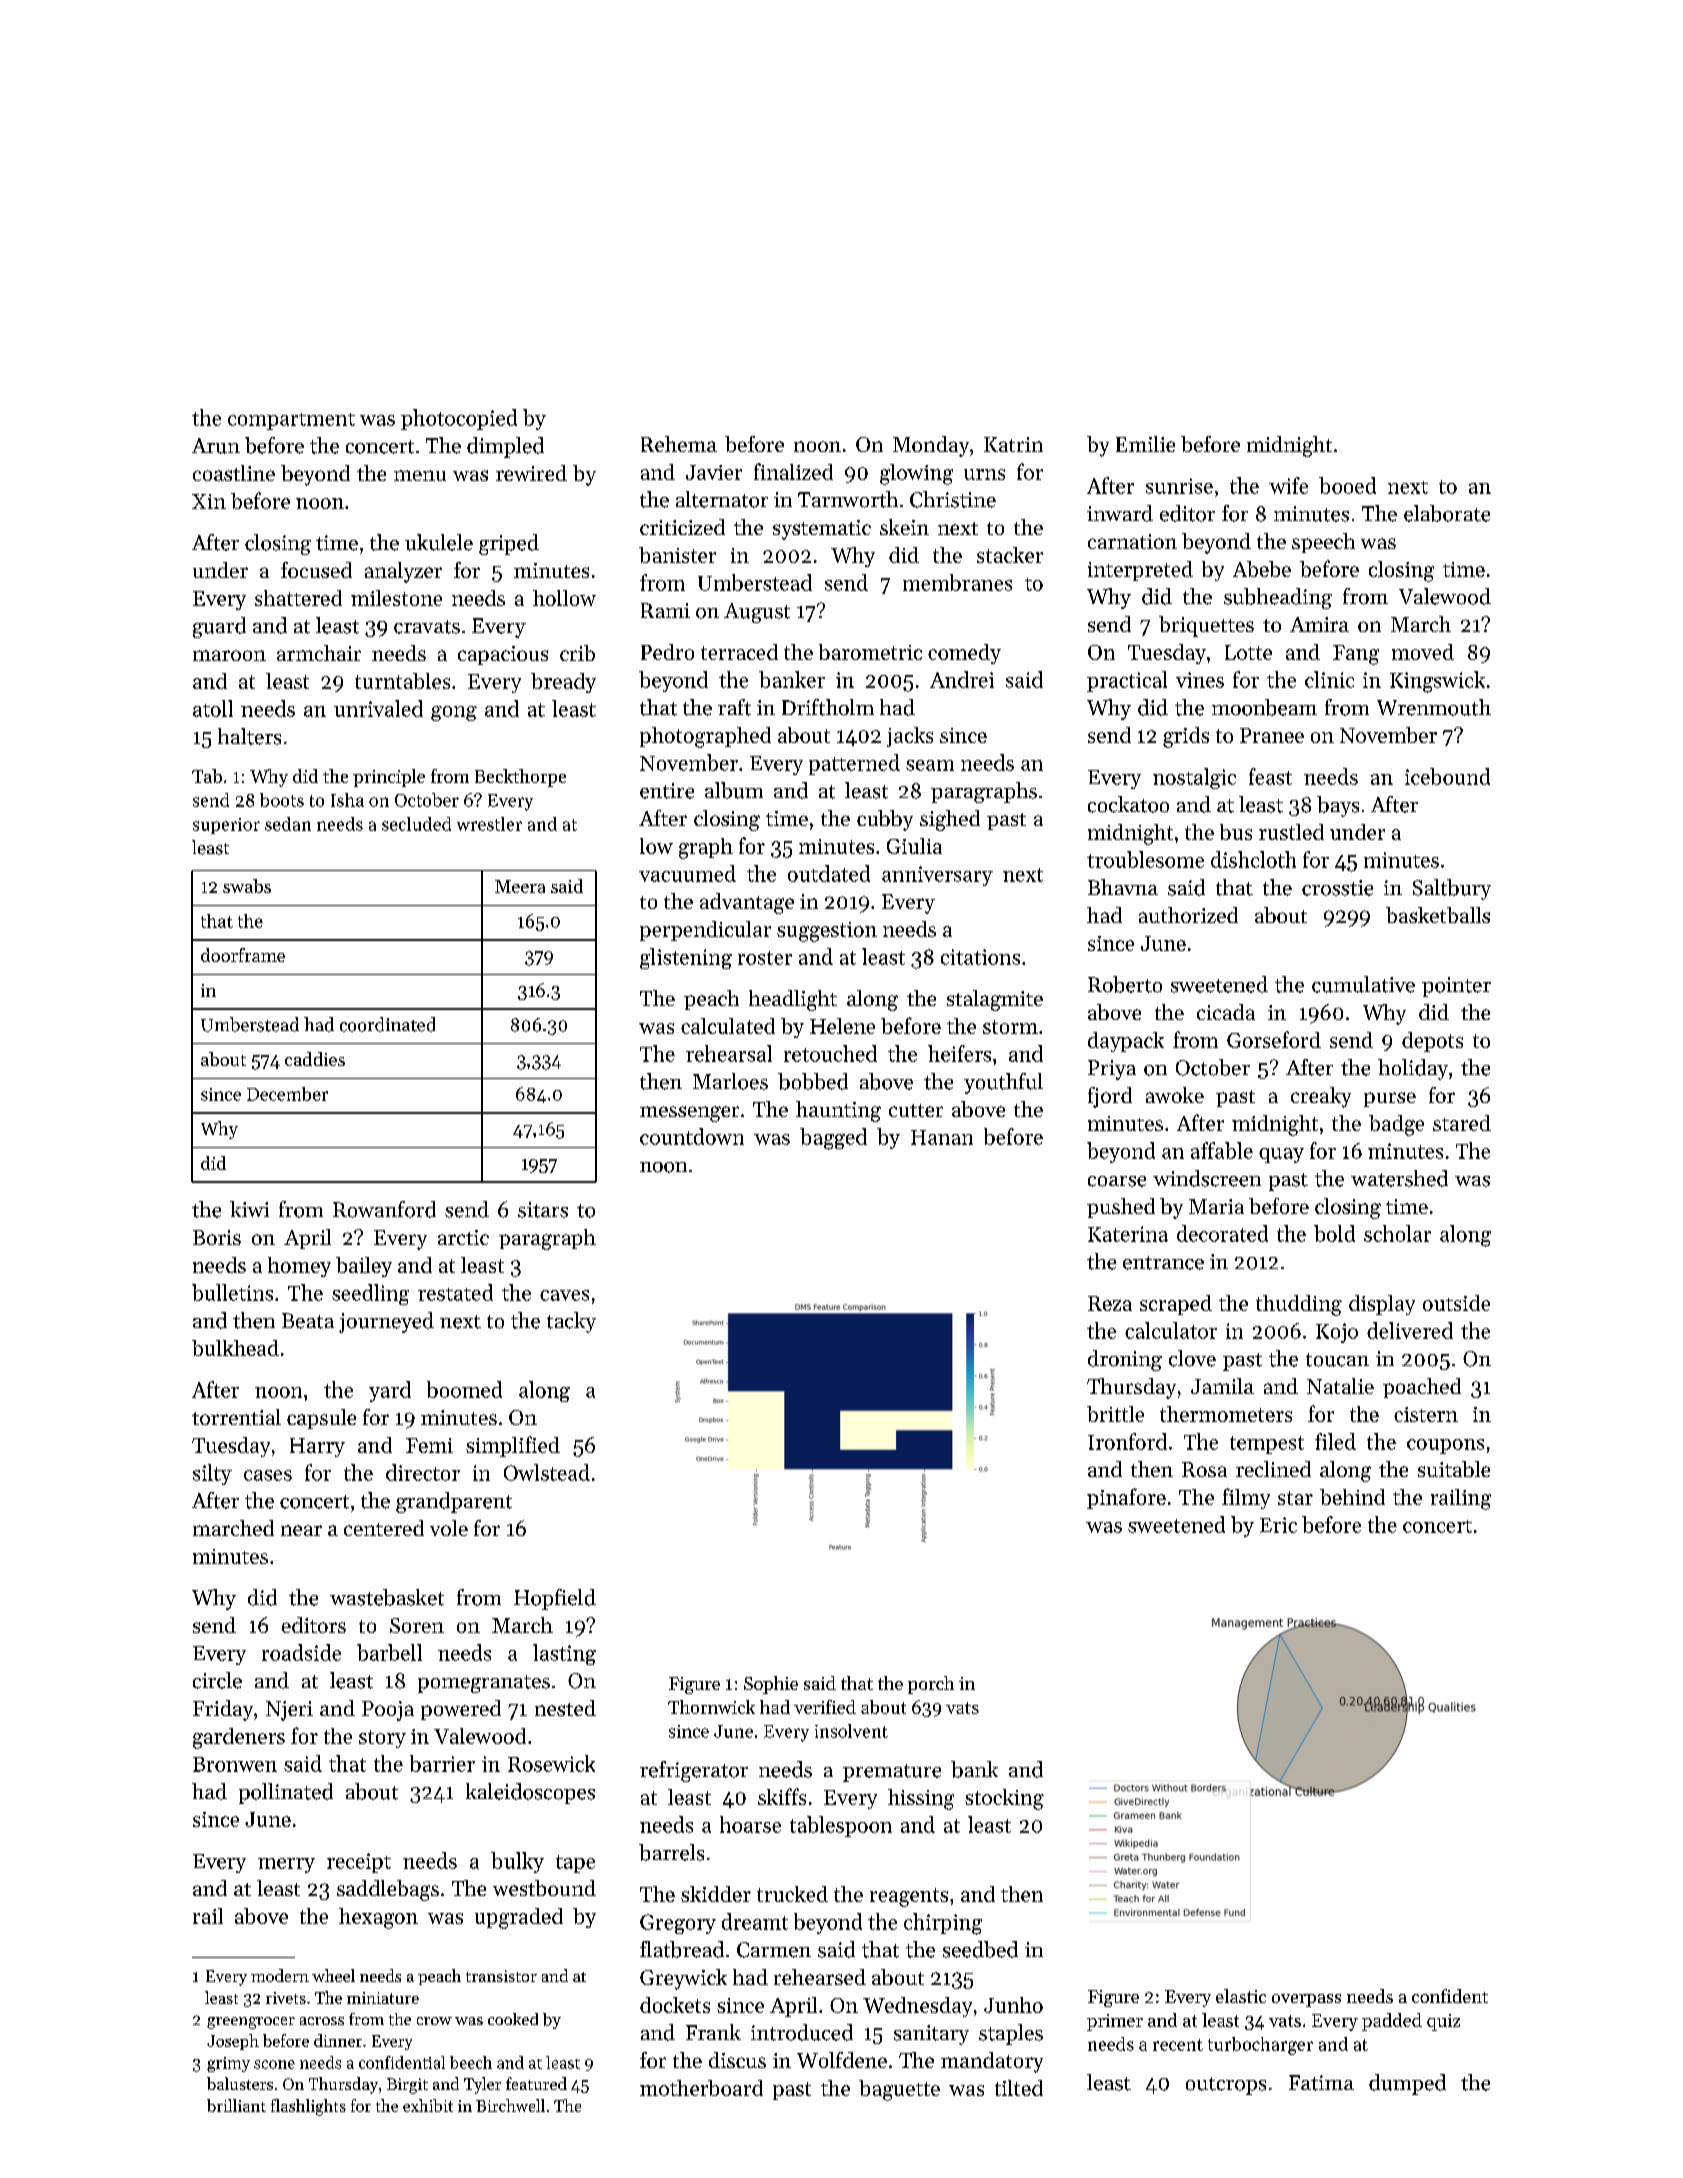 The image size is (1683, 2178). I want to click on calculated, so click(728, 1026).
